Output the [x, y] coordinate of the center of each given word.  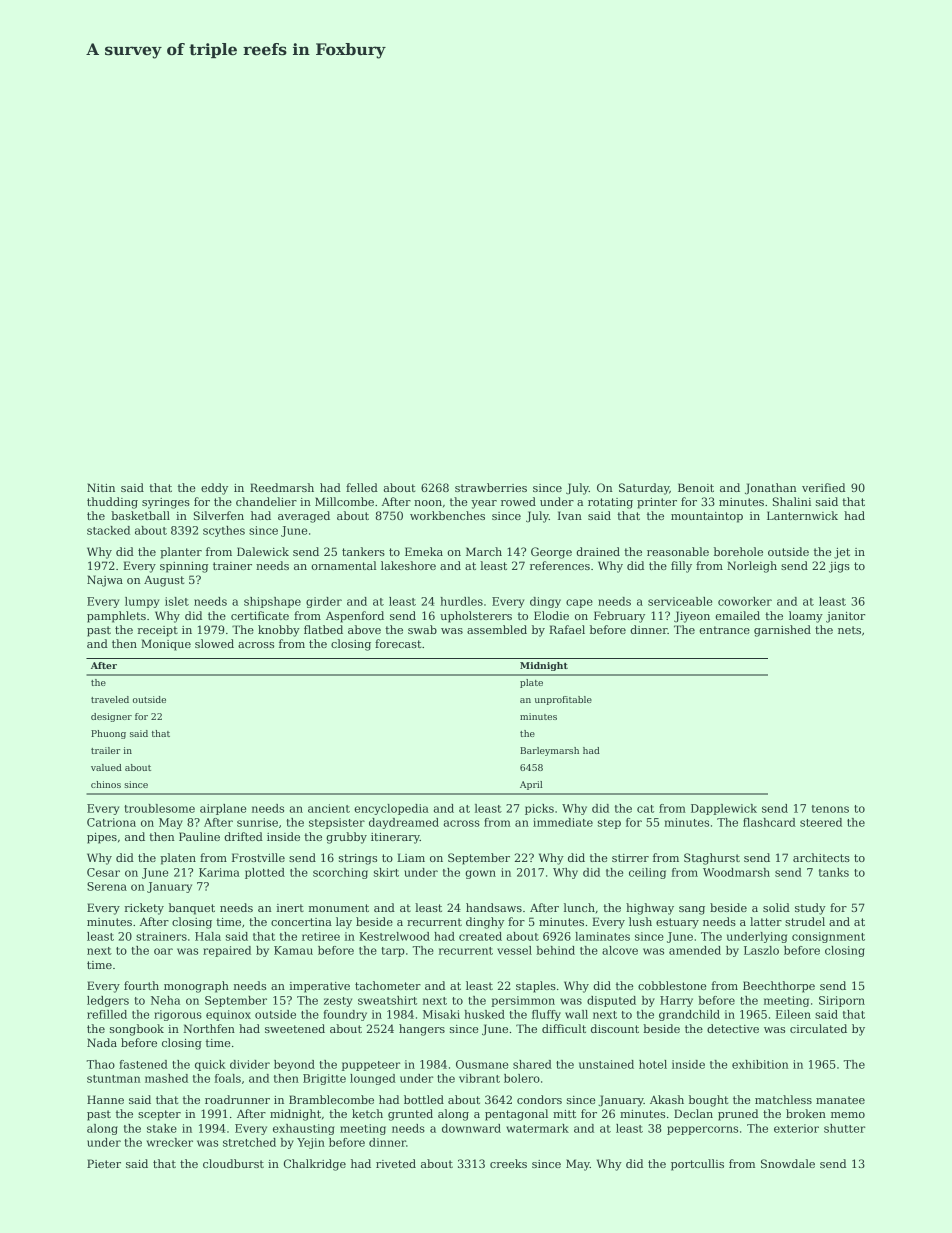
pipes [102, 838]
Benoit [696, 487]
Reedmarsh [282, 487]
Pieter [104, 1163]
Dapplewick [724, 809]
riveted [396, 1163]
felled [362, 487]
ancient [329, 808]
